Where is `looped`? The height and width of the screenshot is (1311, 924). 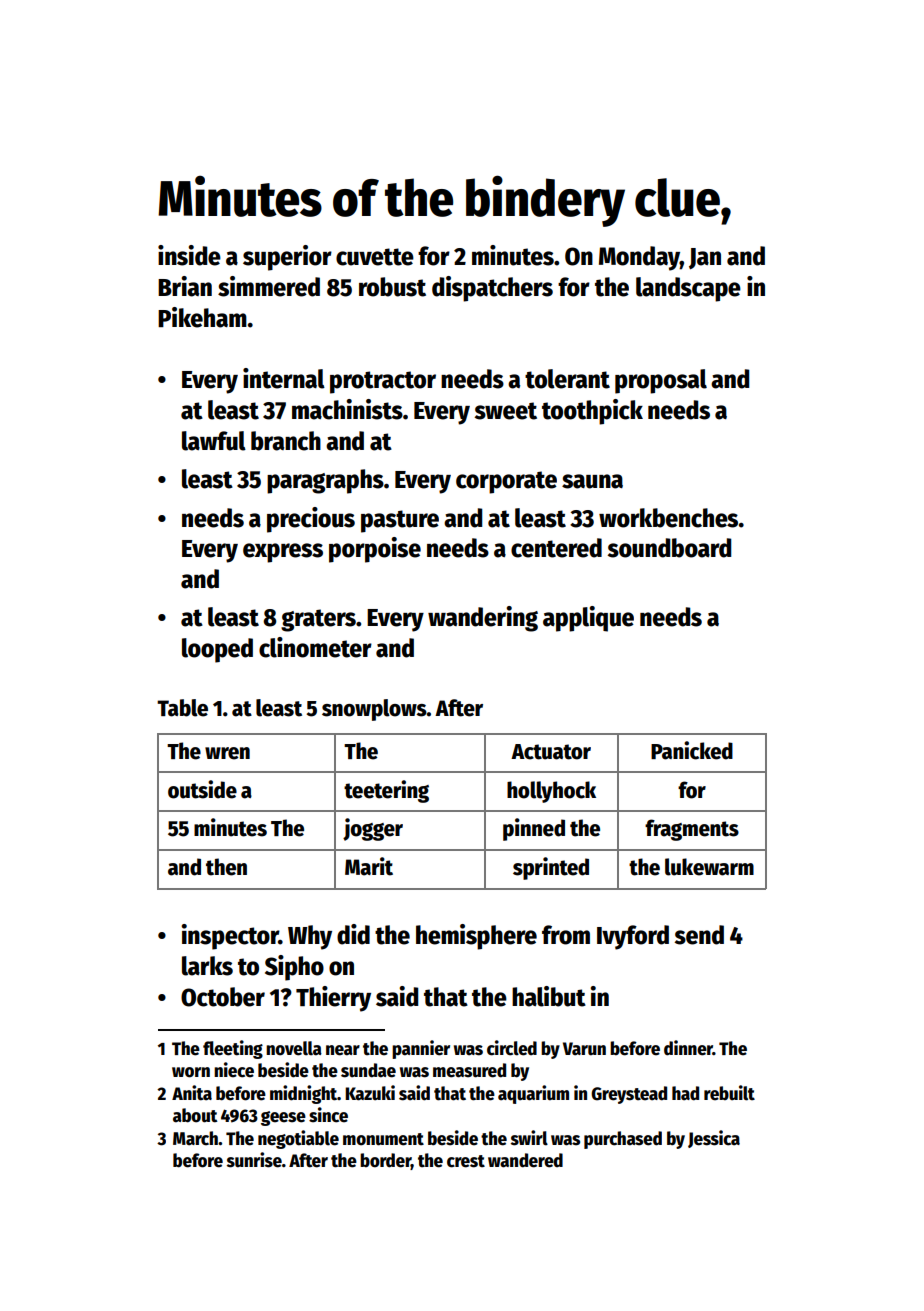 looped is located at coordinates (217, 650).
